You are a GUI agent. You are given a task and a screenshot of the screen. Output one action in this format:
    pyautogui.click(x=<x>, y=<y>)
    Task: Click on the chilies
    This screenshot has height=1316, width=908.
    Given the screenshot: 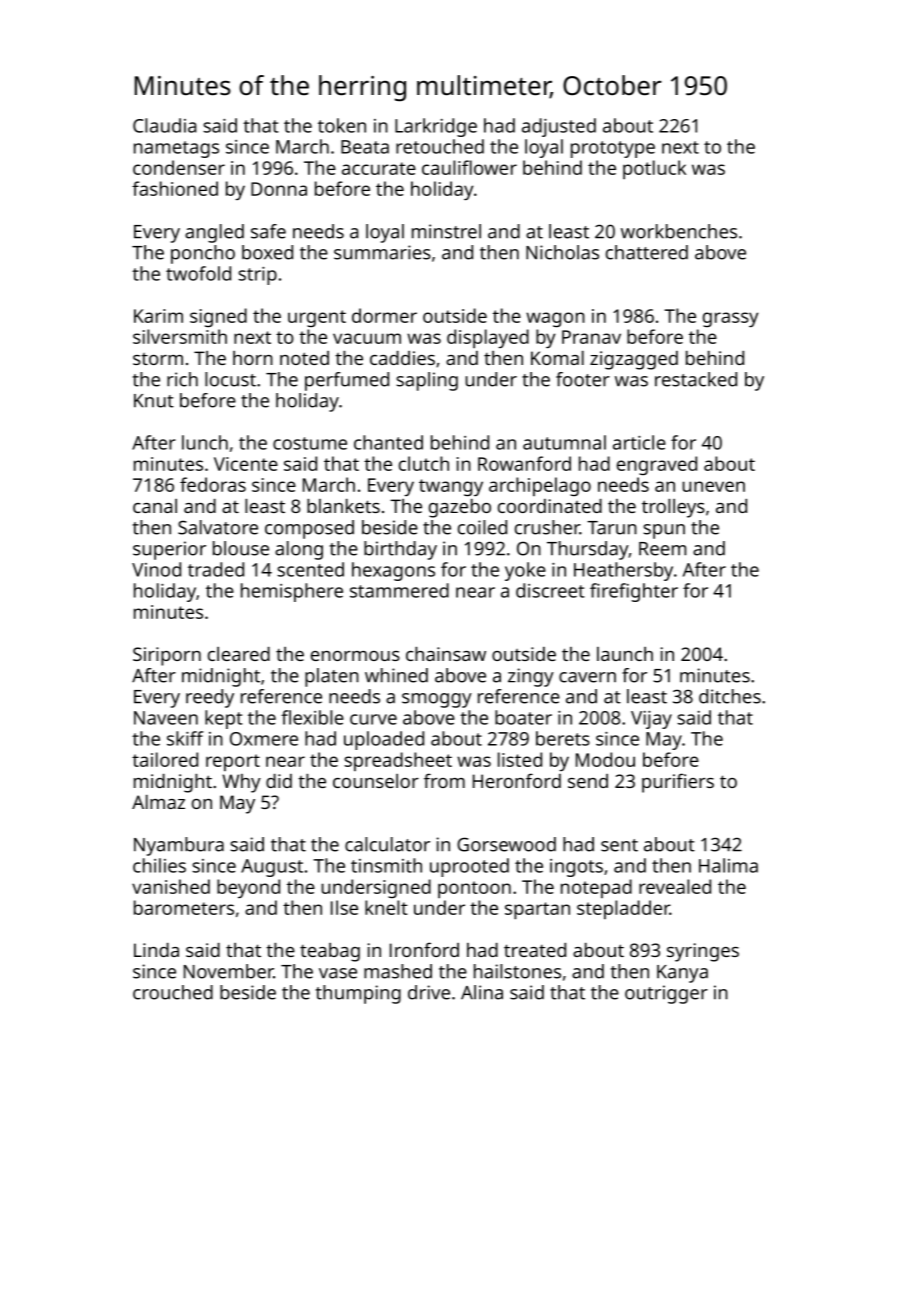 What is the action you would take?
    pyautogui.click(x=159, y=865)
